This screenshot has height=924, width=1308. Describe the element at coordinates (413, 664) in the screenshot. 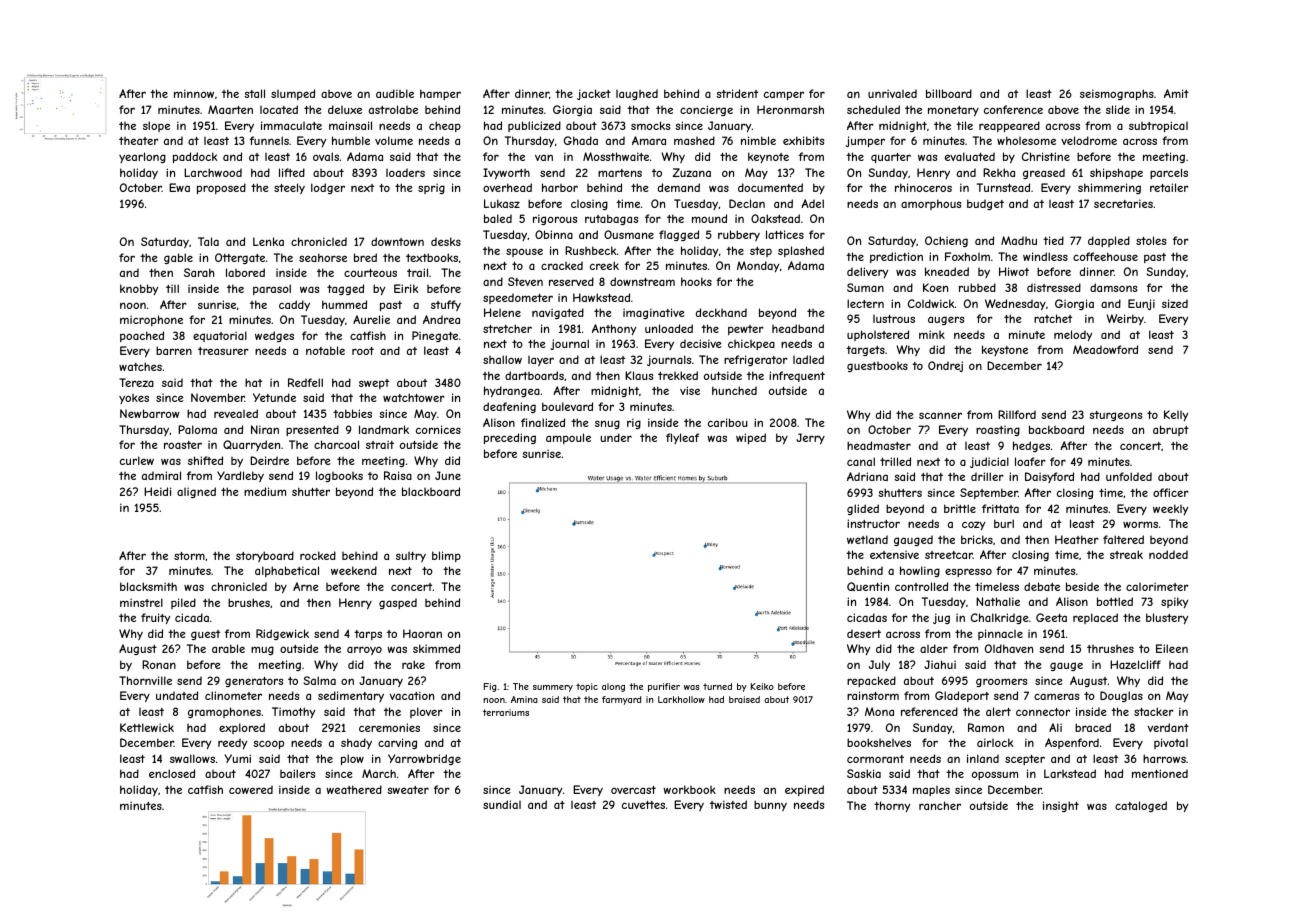

I see `rake` at that location.
